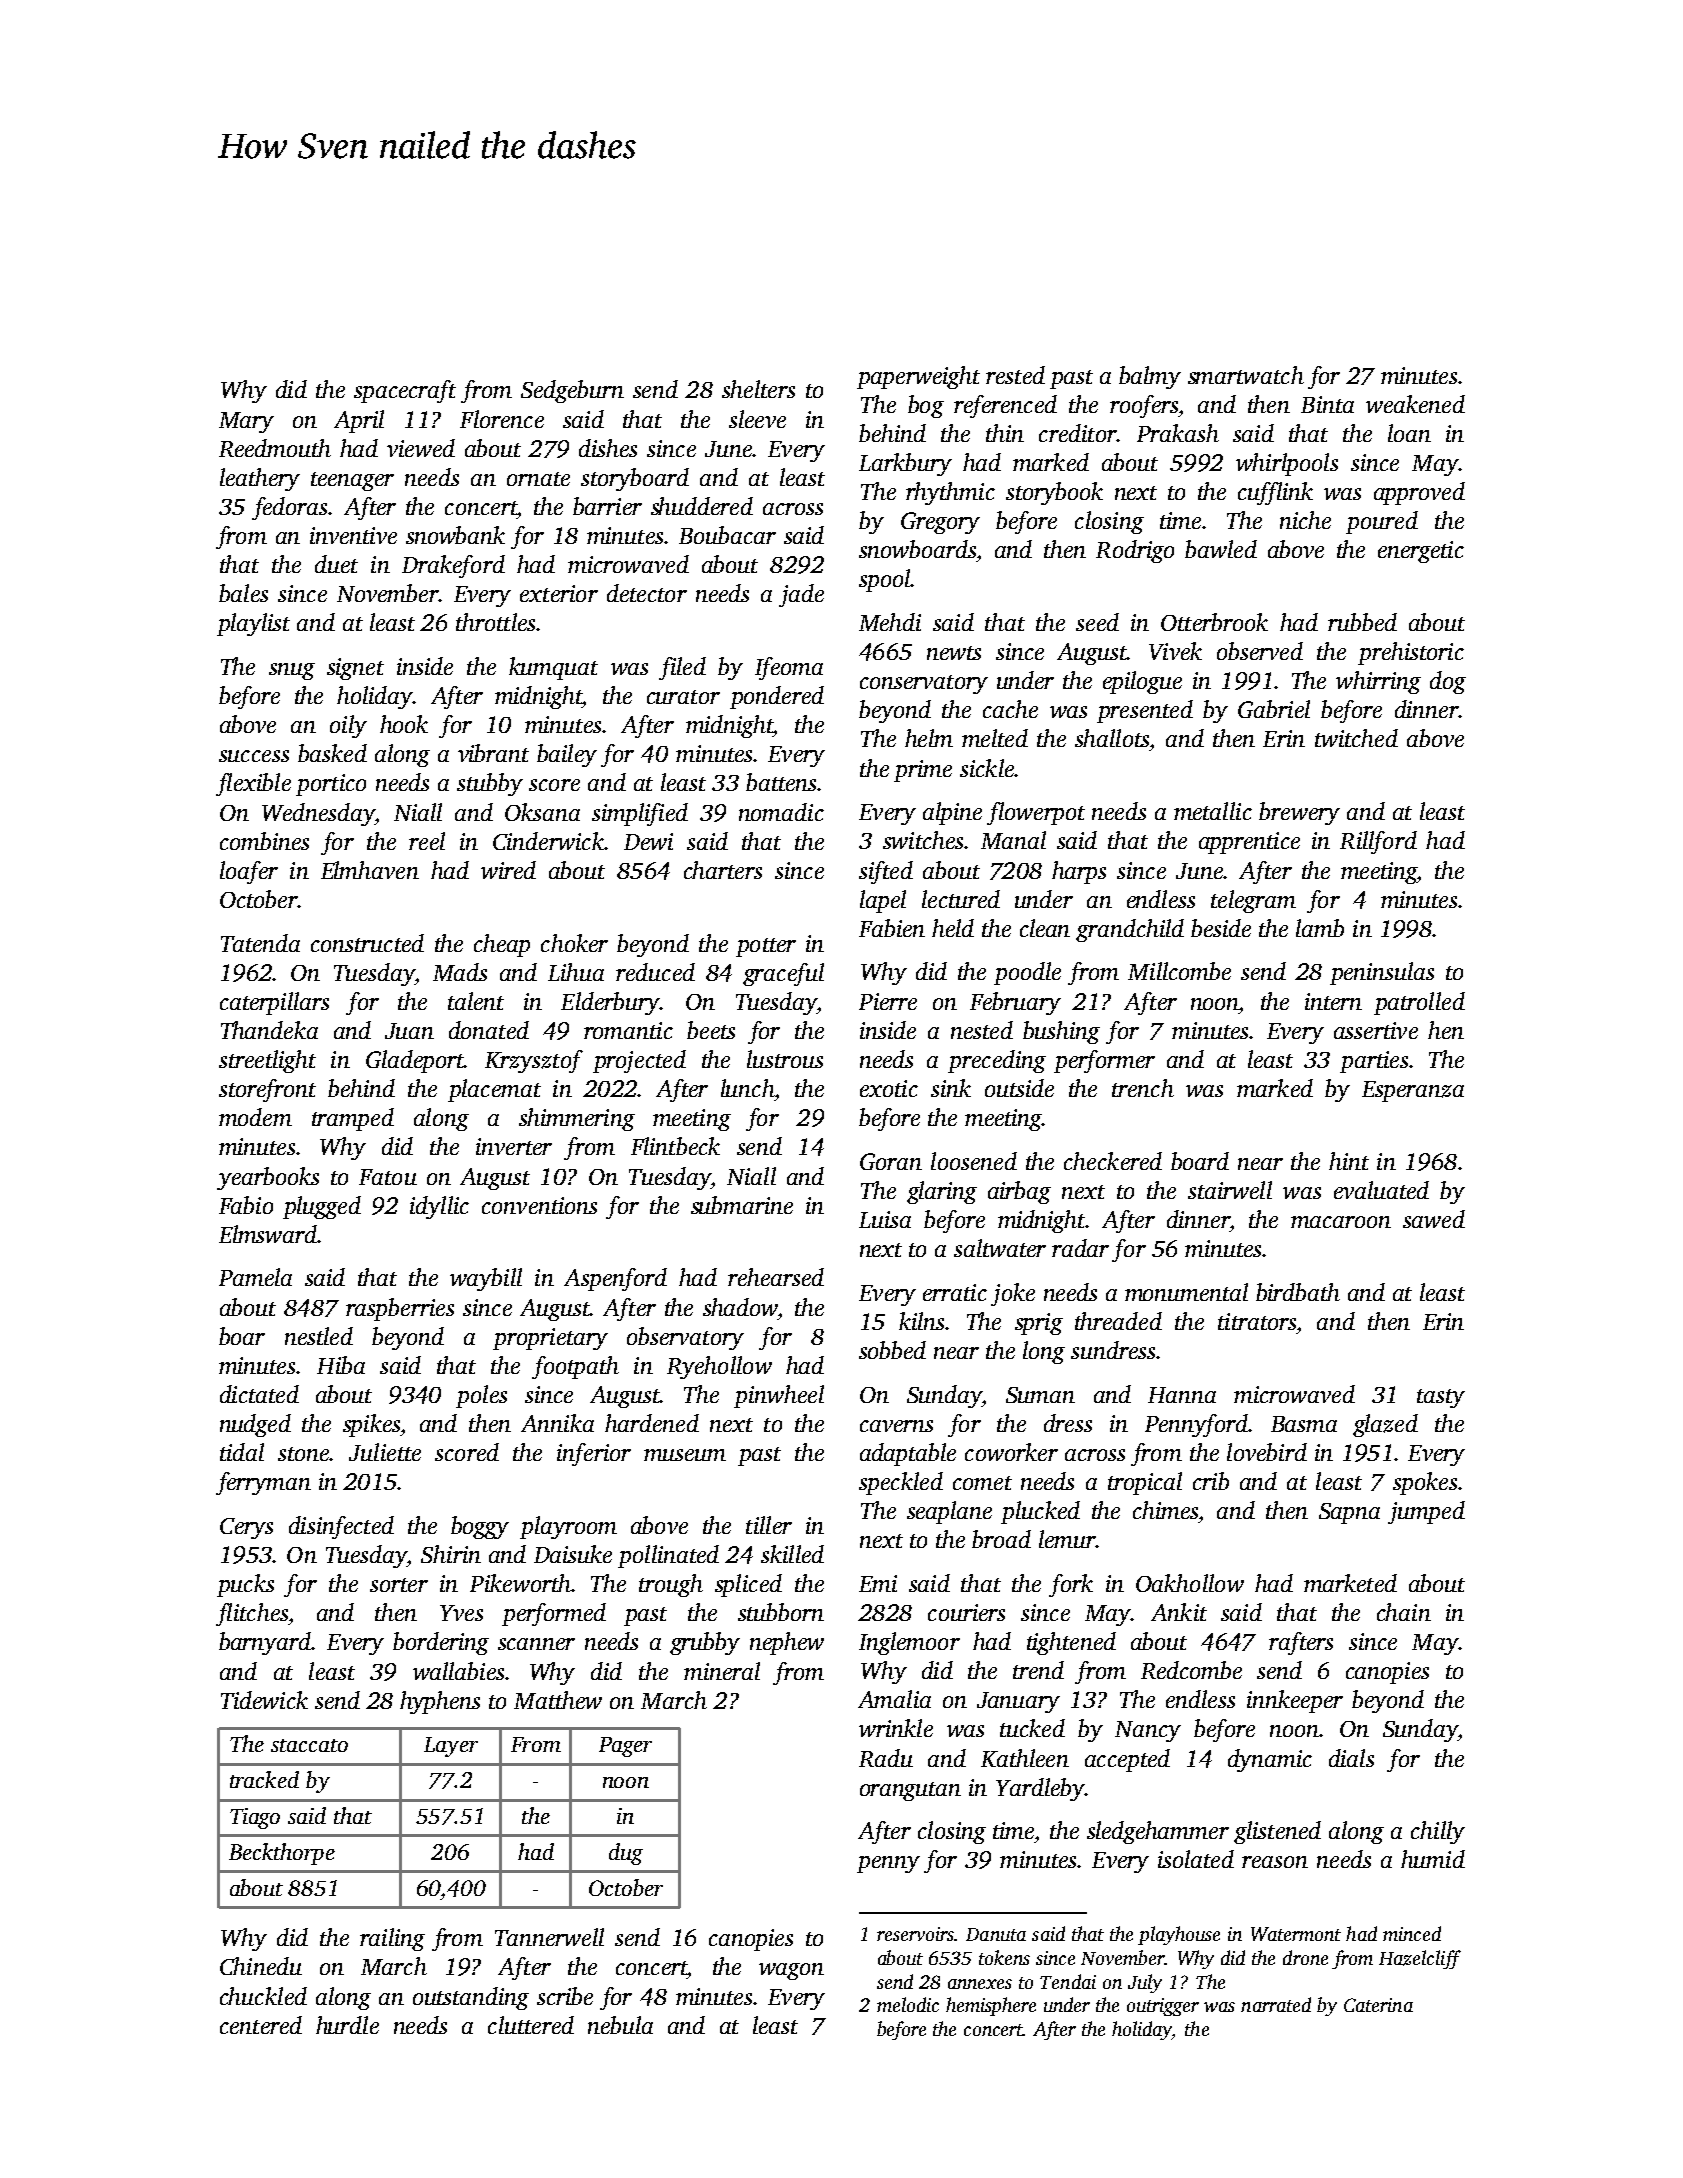 The image size is (1683, 2178). What do you see at coordinates (347, 2025) in the page?
I see `hurdle` at bounding box center [347, 2025].
